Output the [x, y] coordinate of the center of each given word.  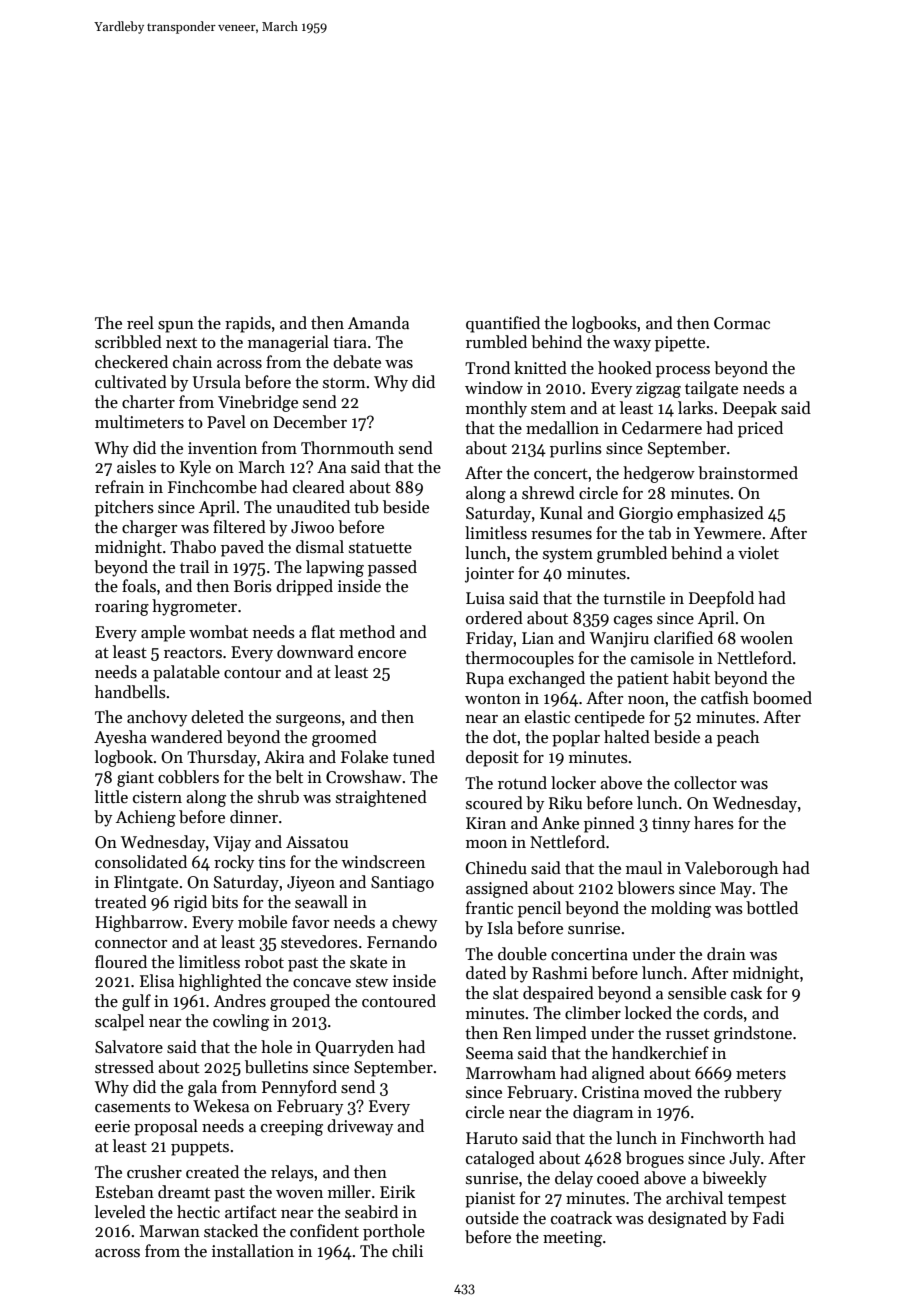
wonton [493, 699]
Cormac [742, 323]
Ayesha [120, 738]
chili [407, 1250]
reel [140, 323]
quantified [503, 324]
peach [738, 738]
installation [253, 1251]
